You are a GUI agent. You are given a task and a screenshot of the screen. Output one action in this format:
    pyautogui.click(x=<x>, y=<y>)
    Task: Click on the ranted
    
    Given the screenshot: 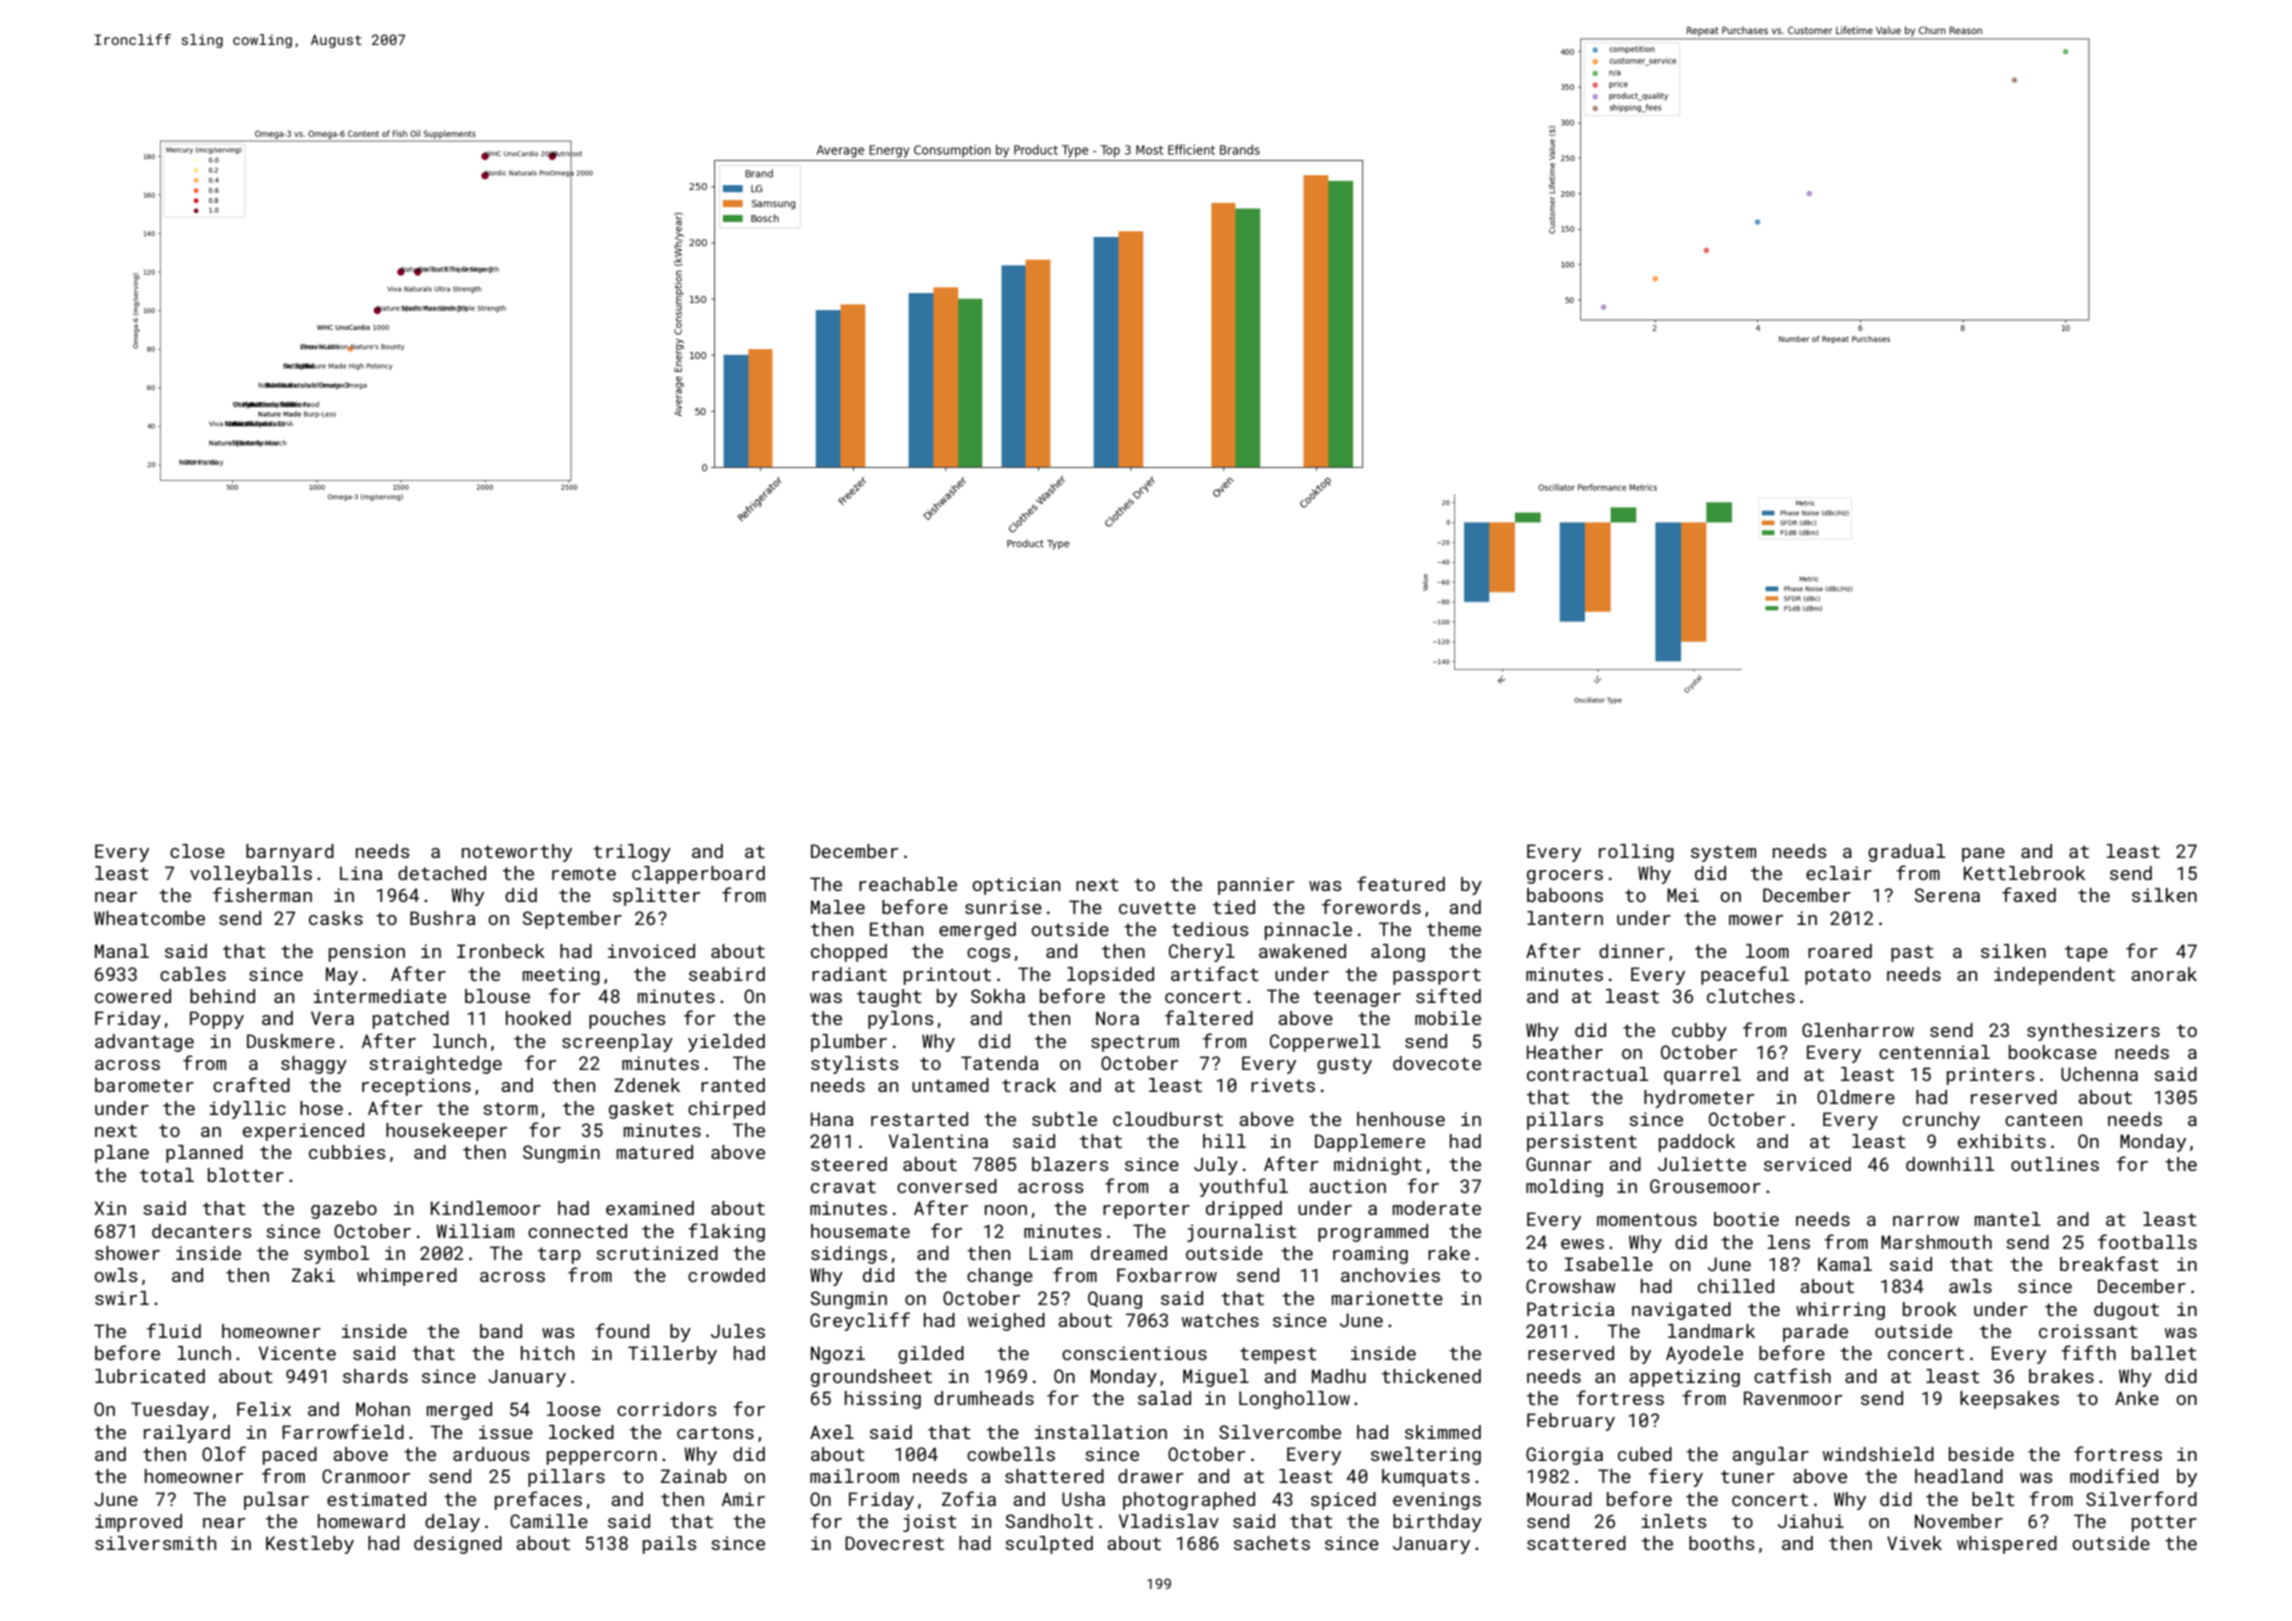 What is the action you would take?
    pyautogui.click(x=733, y=1085)
